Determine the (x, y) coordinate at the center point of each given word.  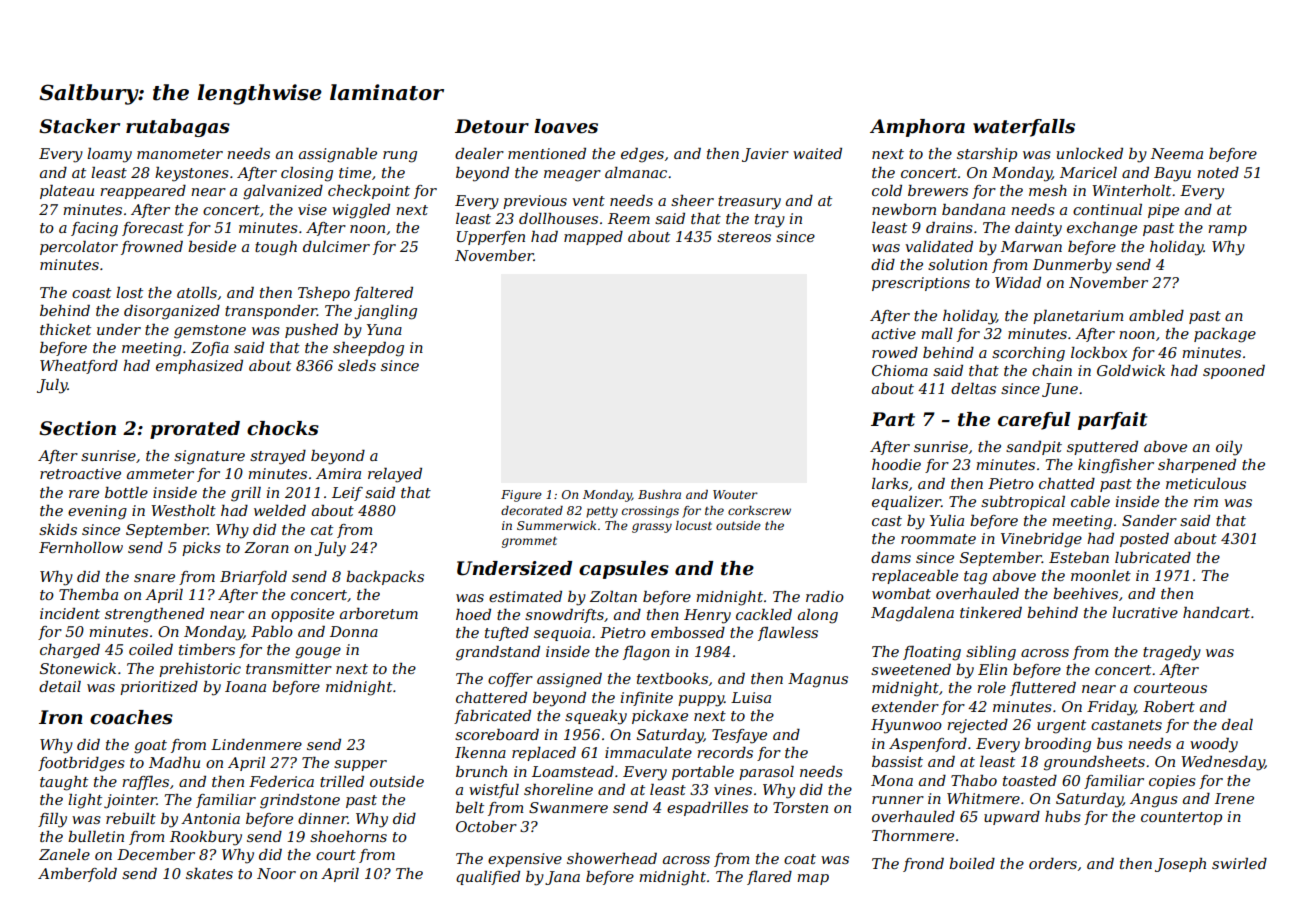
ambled (1156, 315)
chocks (283, 428)
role (991, 687)
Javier (765, 155)
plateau (67, 192)
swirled (1239, 863)
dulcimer (336, 246)
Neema (1177, 153)
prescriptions (921, 284)
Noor (276, 873)
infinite (647, 699)
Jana (562, 878)
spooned (1234, 372)
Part (893, 419)
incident (70, 613)
